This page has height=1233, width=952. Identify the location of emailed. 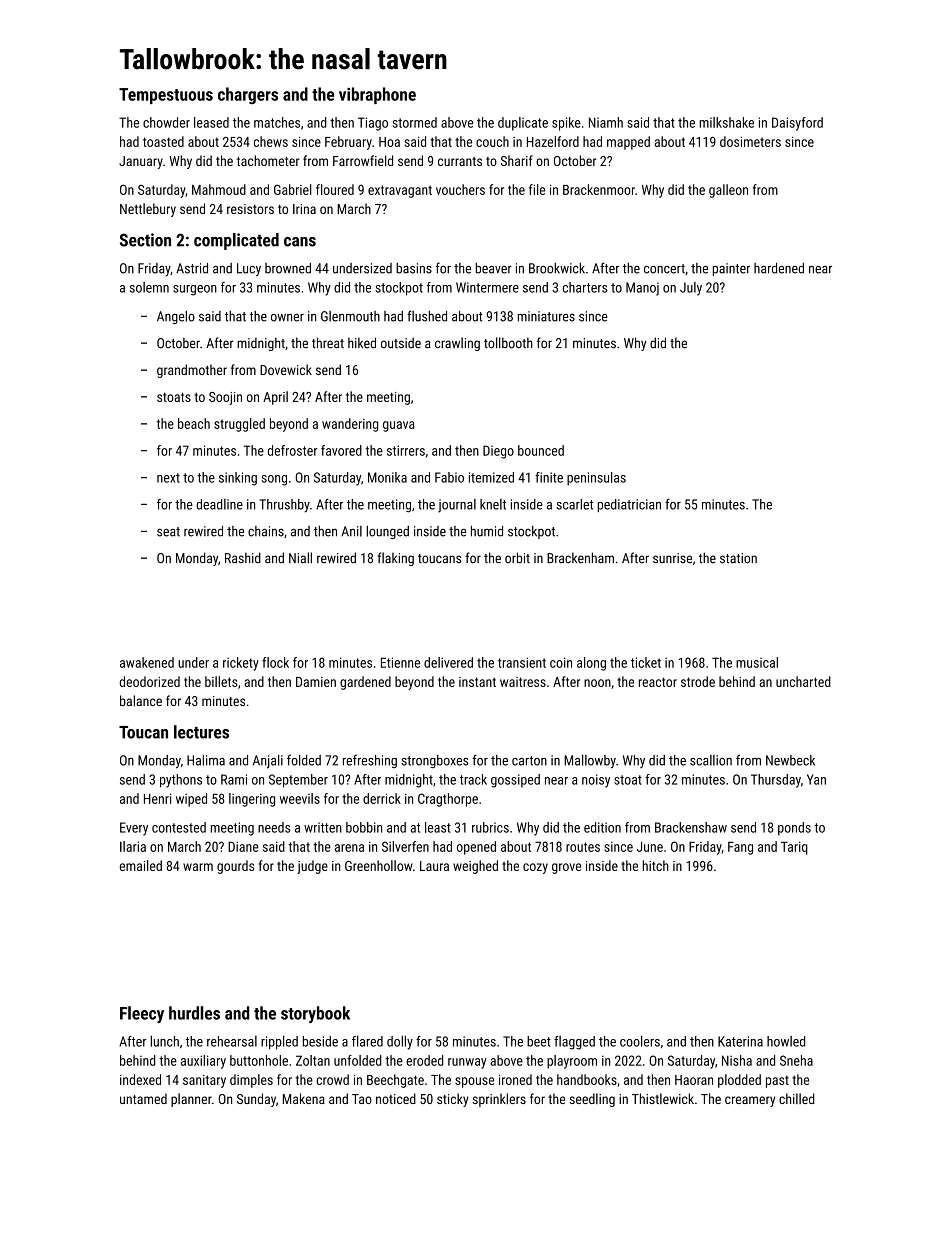
(141, 865).
